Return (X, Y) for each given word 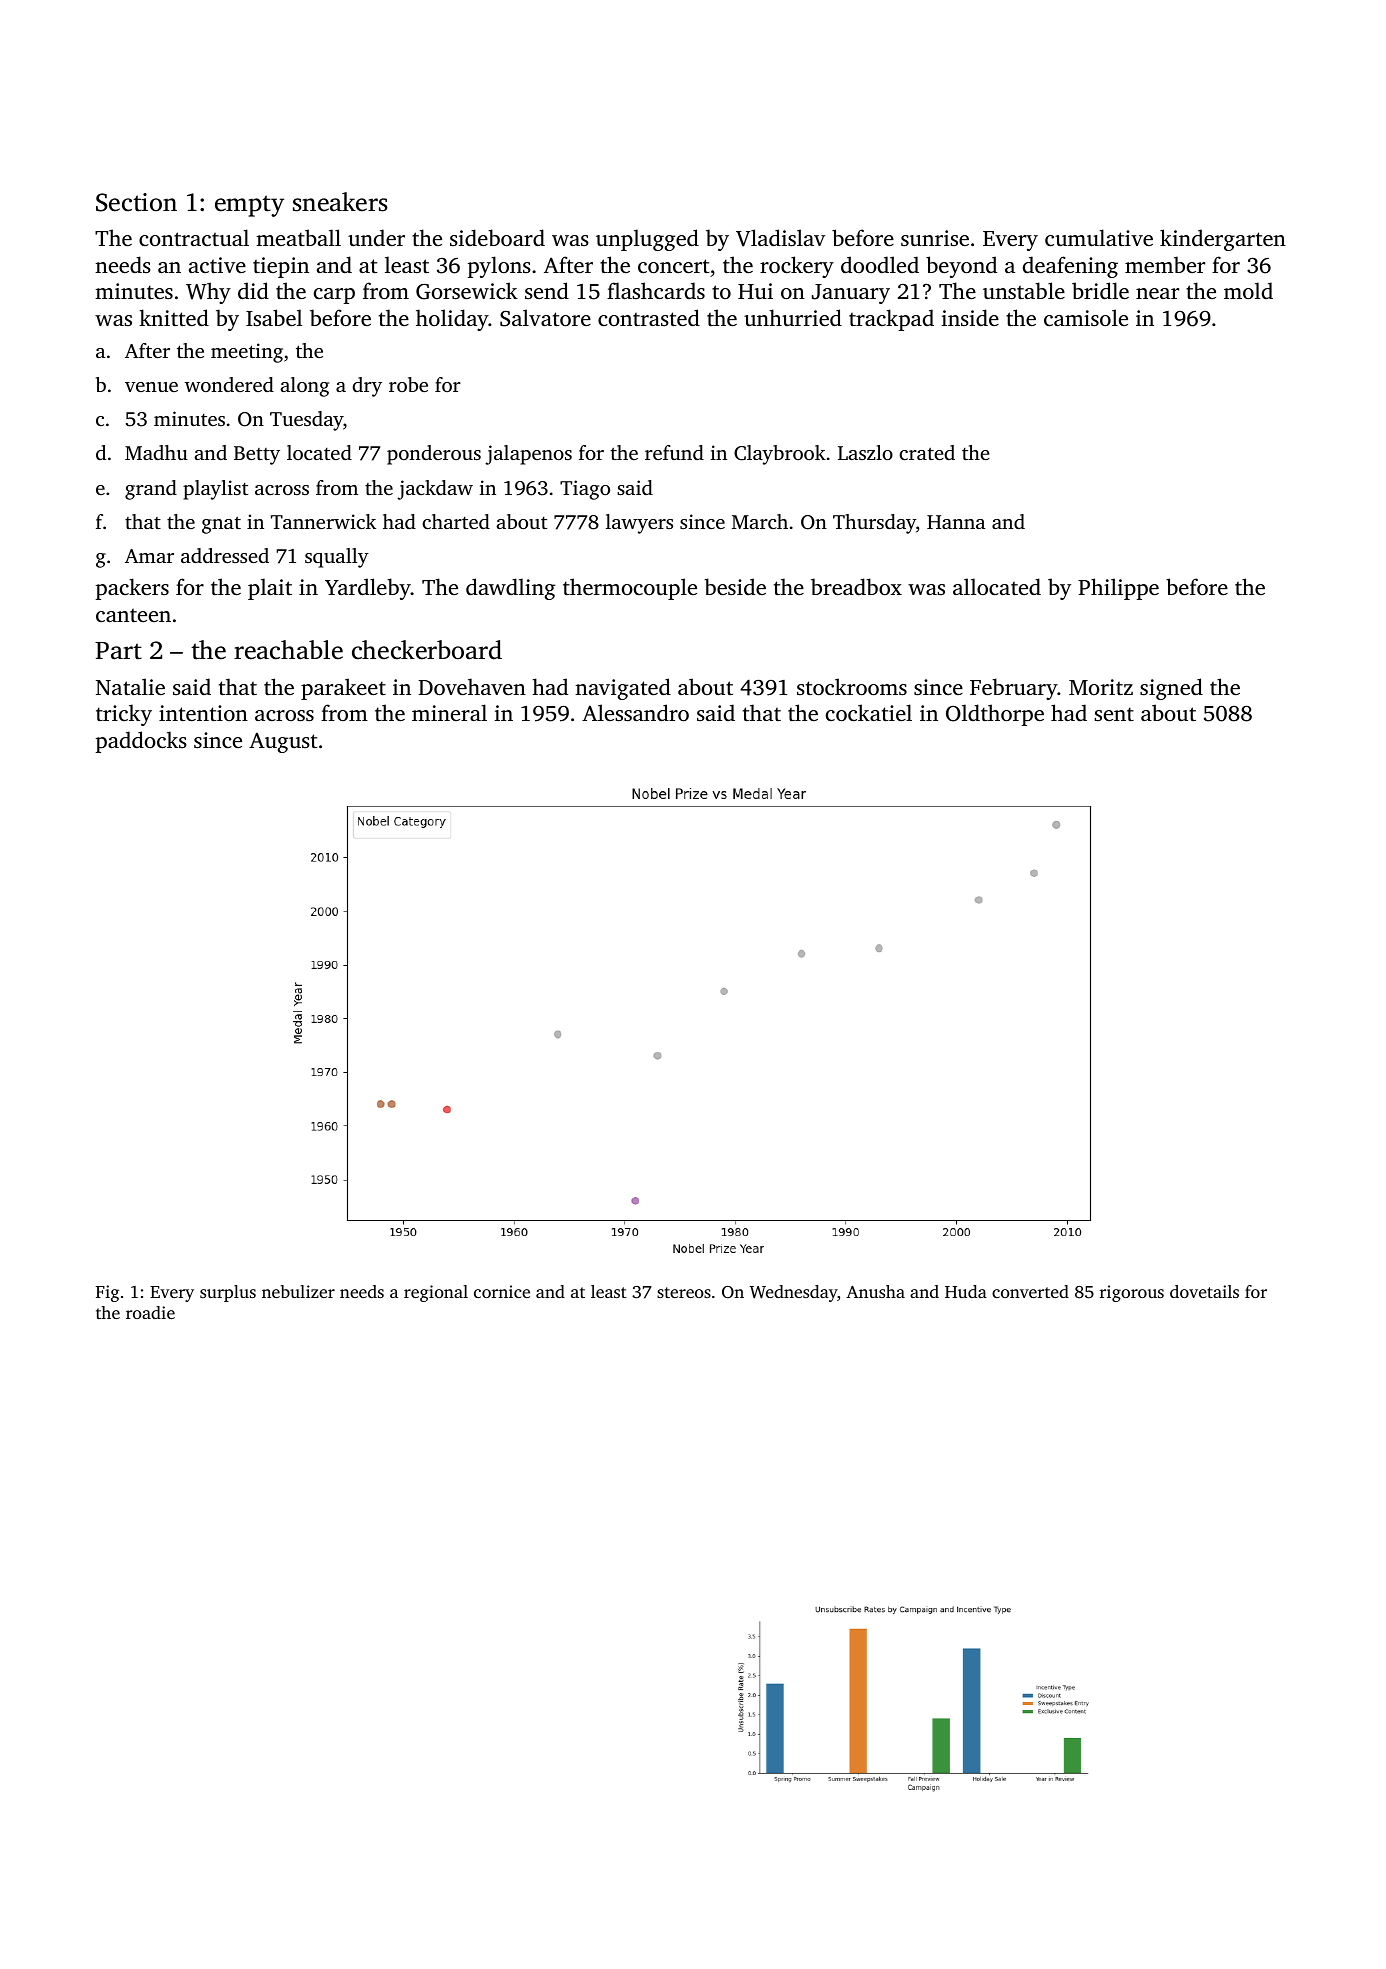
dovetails (1204, 1291)
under (376, 237)
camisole (1086, 317)
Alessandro (635, 712)
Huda (966, 1291)
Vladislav (780, 238)
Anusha (875, 1291)
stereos (684, 1292)
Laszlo (865, 452)
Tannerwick (323, 521)
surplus (228, 1293)
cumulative (1099, 237)
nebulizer (298, 1291)
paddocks (141, 742)
